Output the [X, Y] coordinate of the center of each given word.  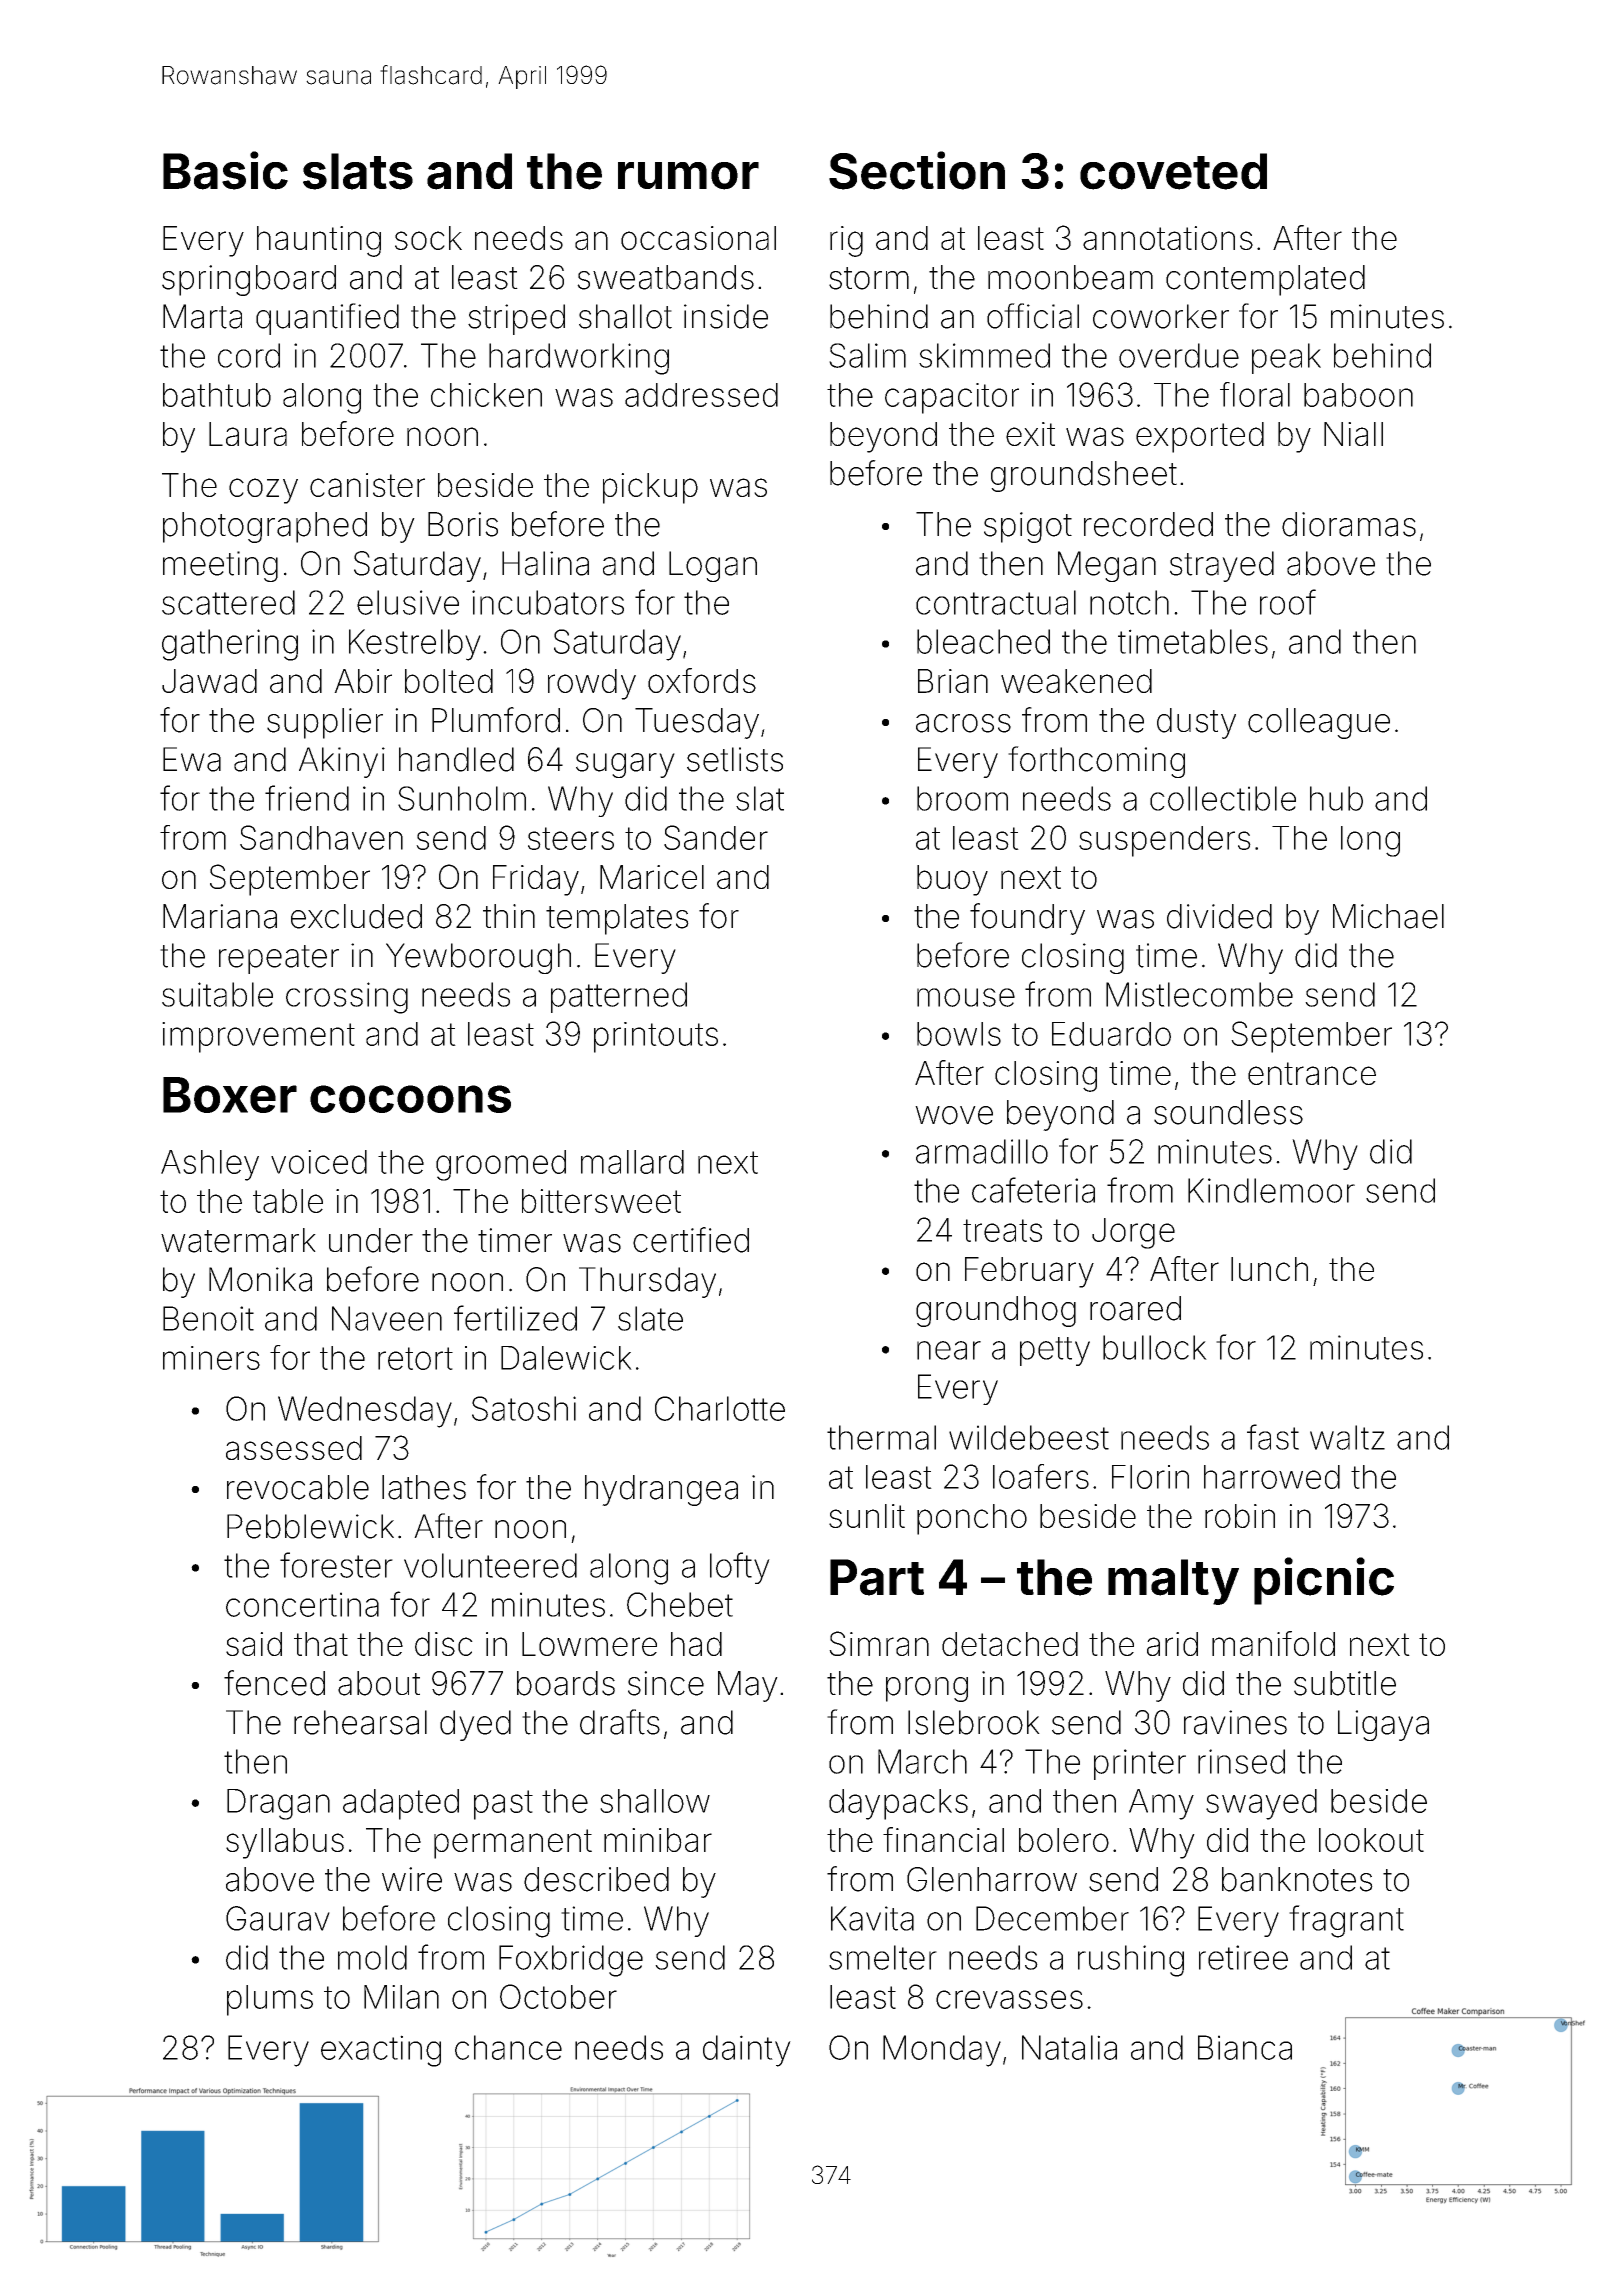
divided [1219, 916]
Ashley [210, 1165]
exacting [381, 2051]
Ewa [192, 759]
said [254, 1644]
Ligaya [1383, 1725]
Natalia [1069, 2047]
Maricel [652, 877]
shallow [655, 1801]
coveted [1173, 171]
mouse [966, 997]
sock [428, 238]
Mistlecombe [1199, 994]
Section [917, 170]
